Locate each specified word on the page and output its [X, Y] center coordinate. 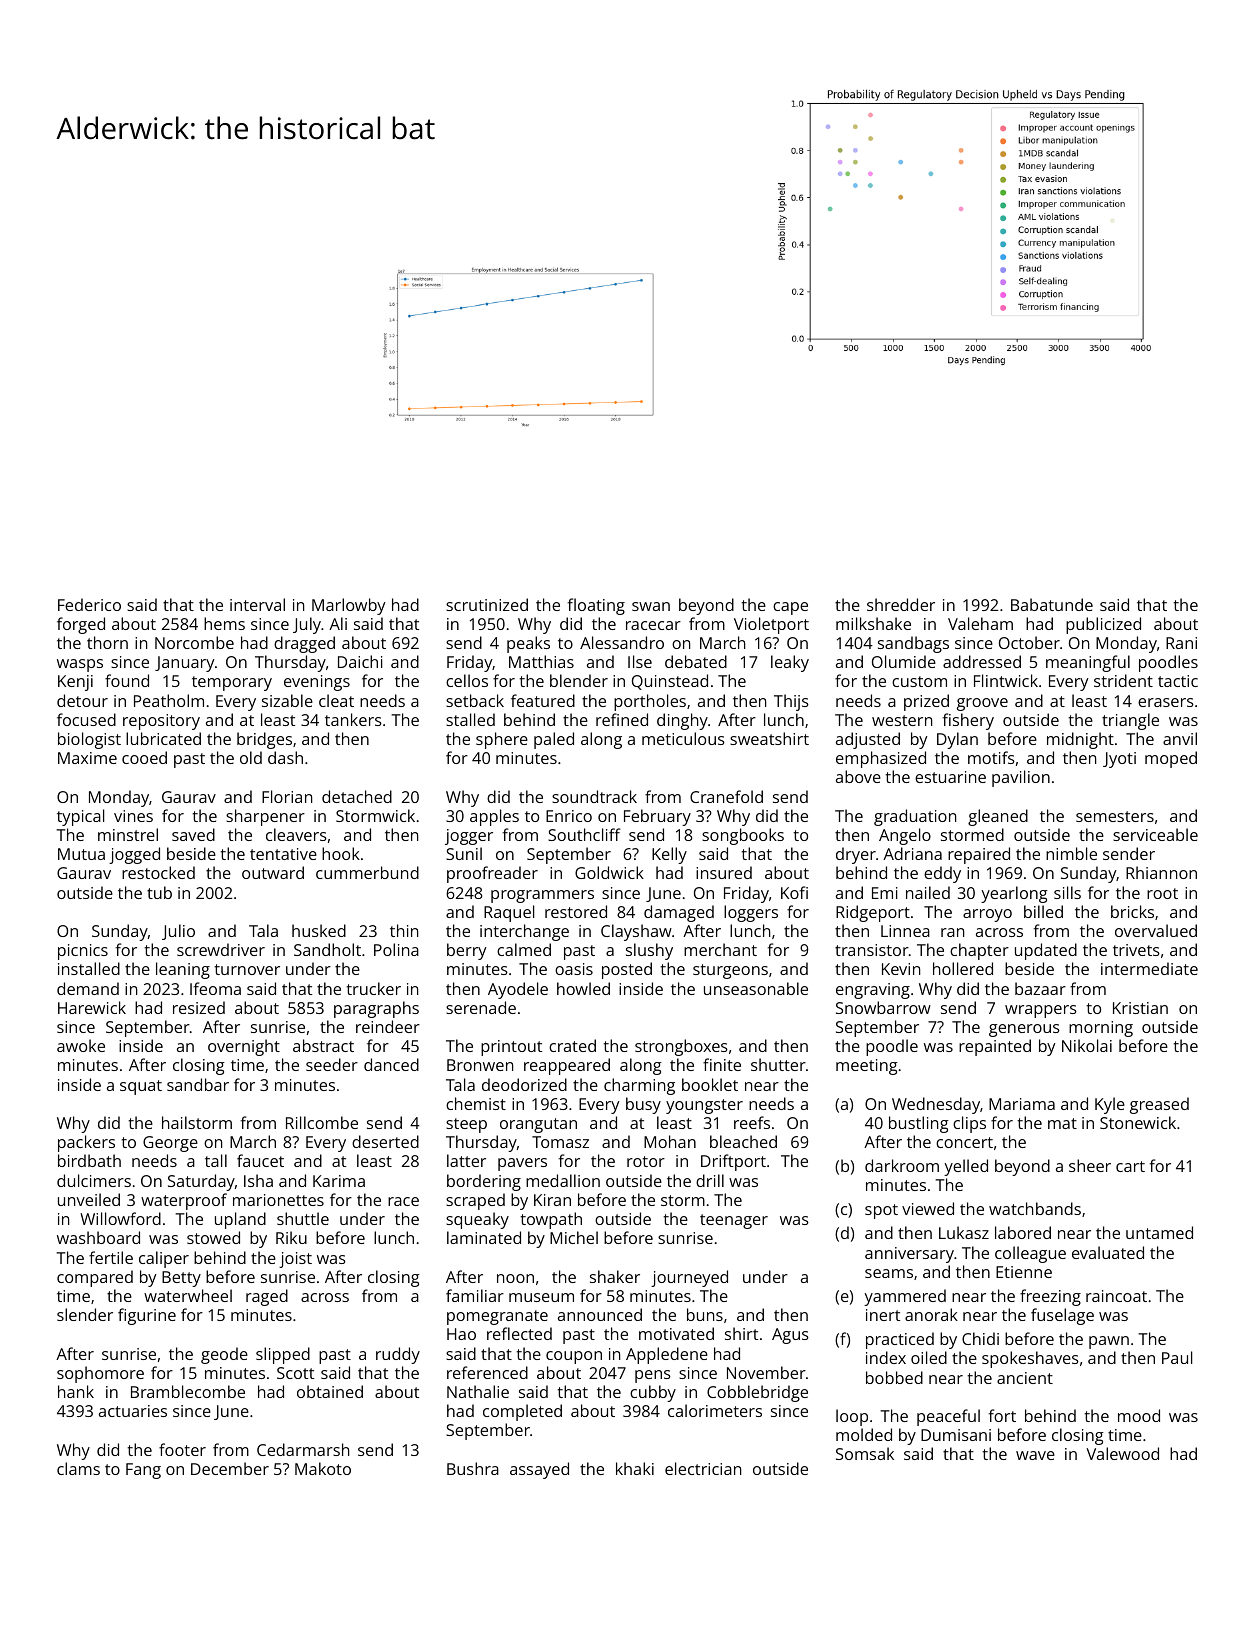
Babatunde [1052, 604]
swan [651, 606]
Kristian [1140, 1008]
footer [182, 1449]
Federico [89, 604]
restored [576, 911]
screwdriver [221, 949]
